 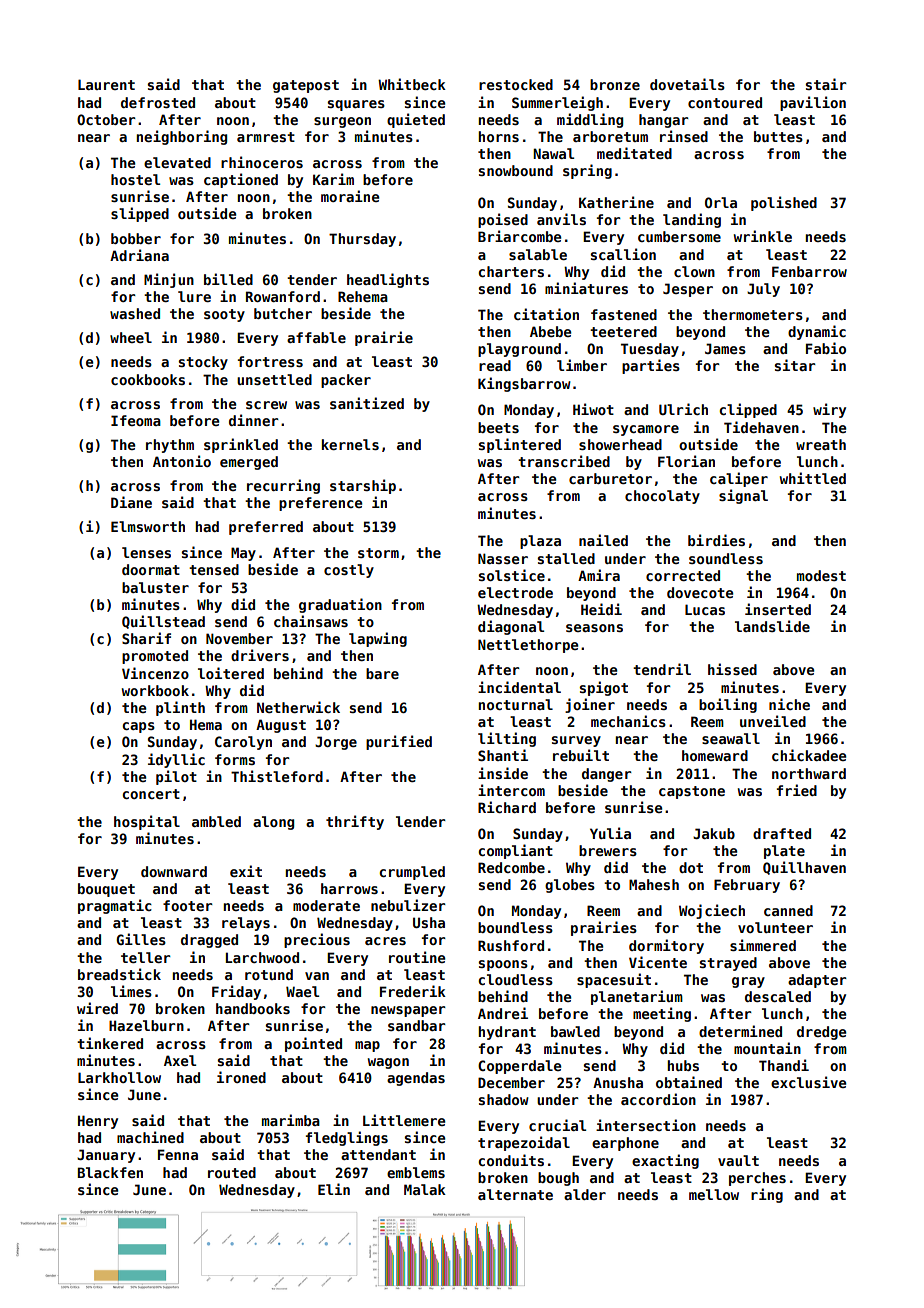 What do you see at coordinates (651, 366) in the screenshot?
I see `parties` at bounding box center [651, 366].
